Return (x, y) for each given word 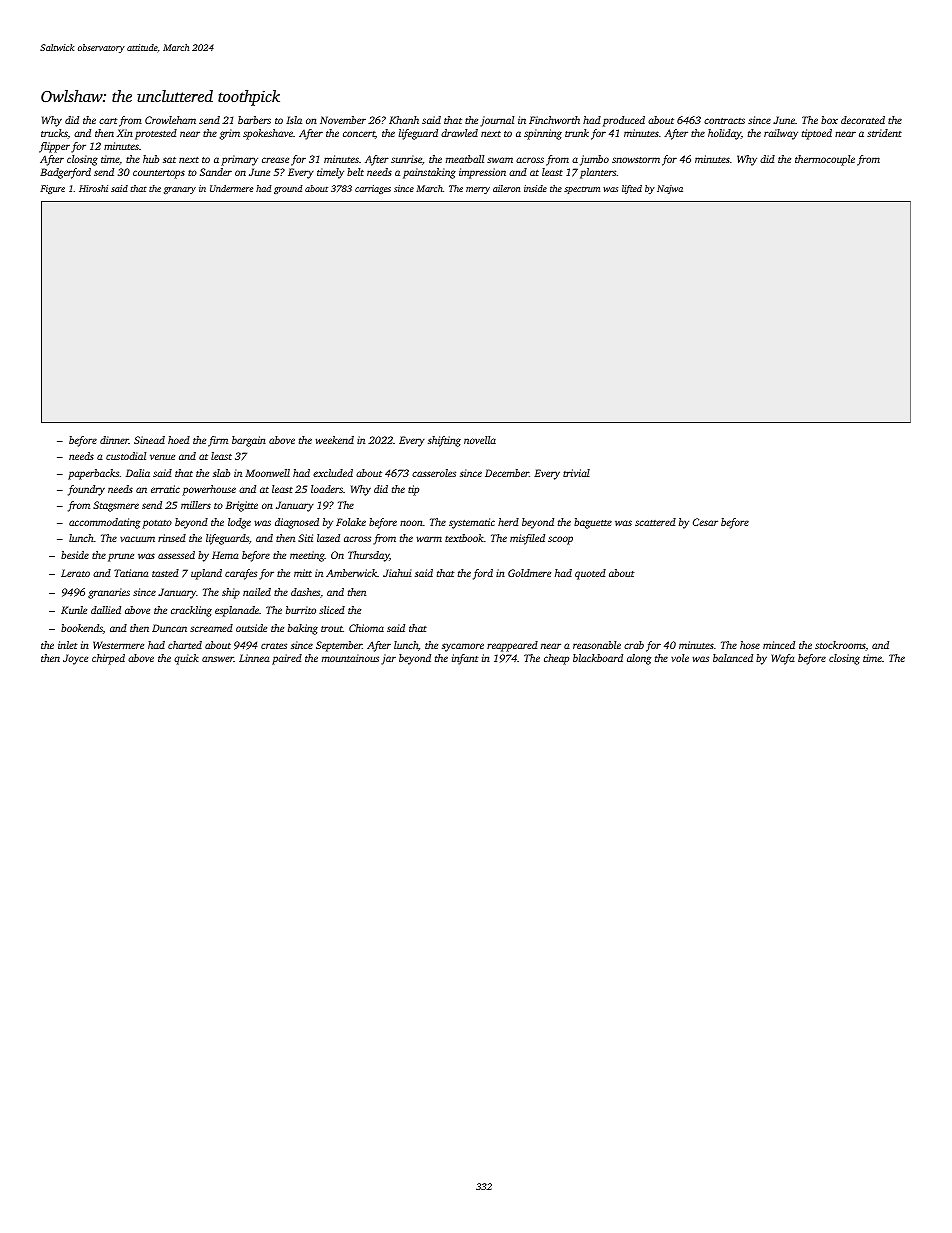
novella (480, 440)
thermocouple (825, 160)
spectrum (582, 190)
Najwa (670, 189)
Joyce (75, 659)
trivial (576, 473)
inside (535, 188)
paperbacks (93, 474)
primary (239, 160)
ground (288, 189)
